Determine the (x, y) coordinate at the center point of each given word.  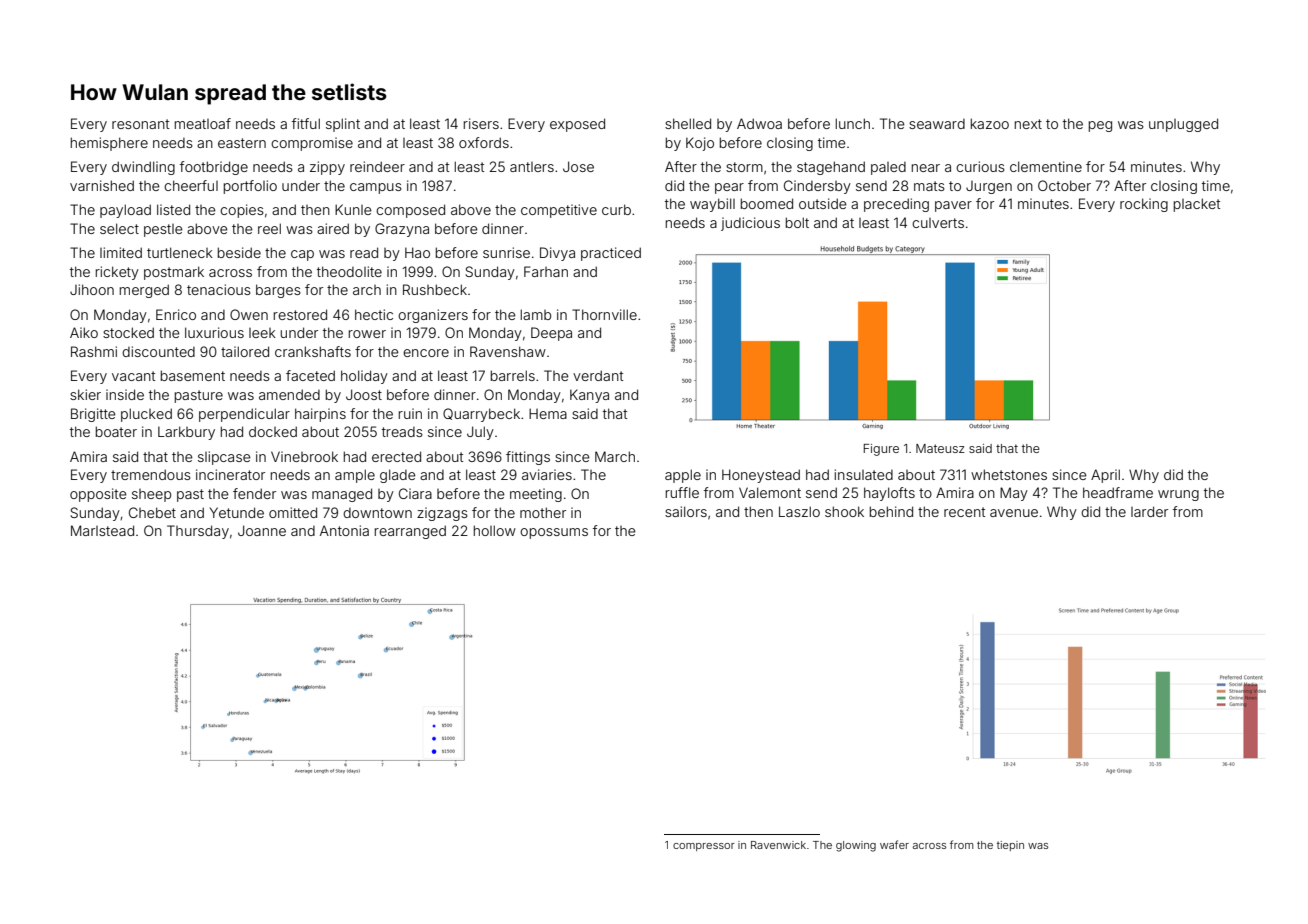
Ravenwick (778, 845)
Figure (881, 450)
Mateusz (940, 448)
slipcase (224, 458)
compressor (704, 847)
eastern (242, 143)
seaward (937, 124)
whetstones (1009, 474)
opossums (554, 533)
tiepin (1010, 846)
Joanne (262, 530)
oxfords (484, 142)
